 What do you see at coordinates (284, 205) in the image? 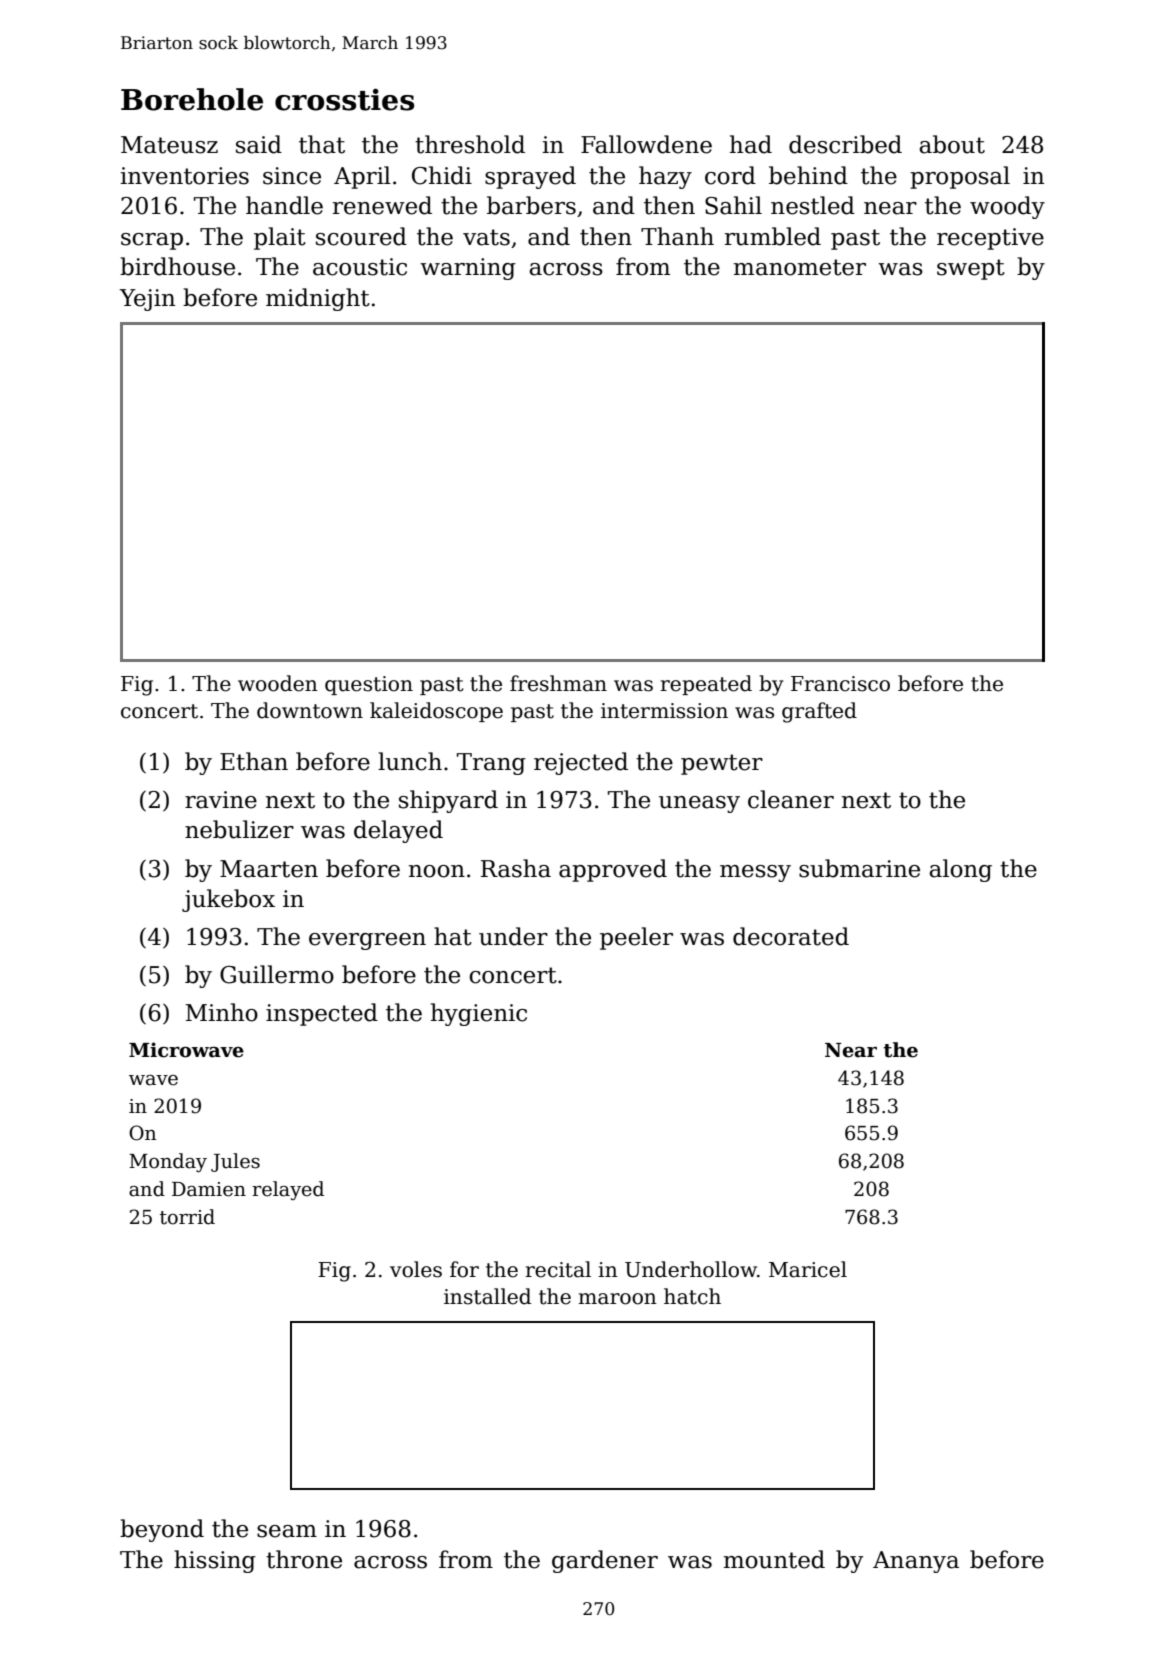
I see `handle` at bounding box center [284, 205].
